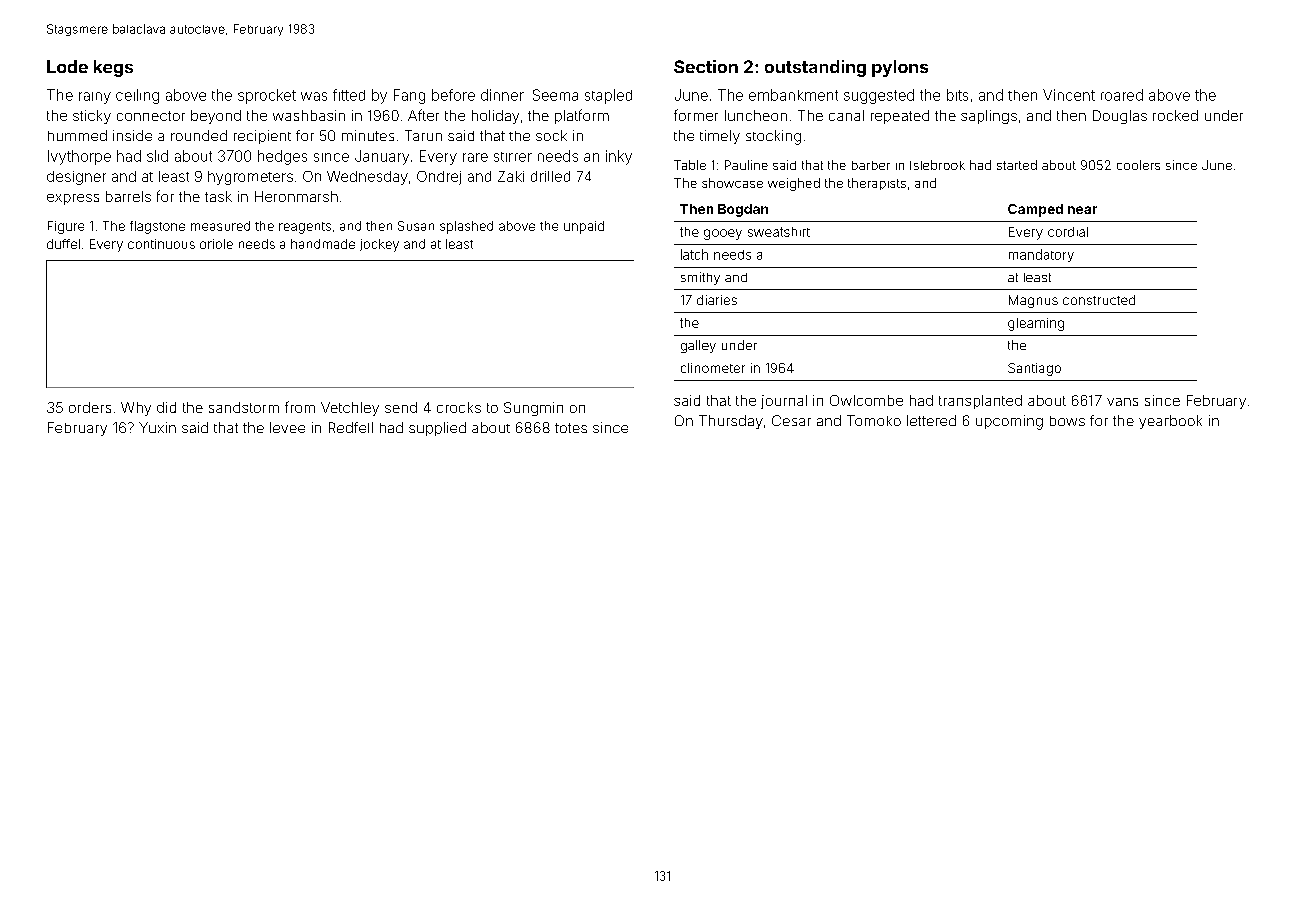 The height and width of the image is (924, 1308). I want to click on ceiling, so click(137, 96).
